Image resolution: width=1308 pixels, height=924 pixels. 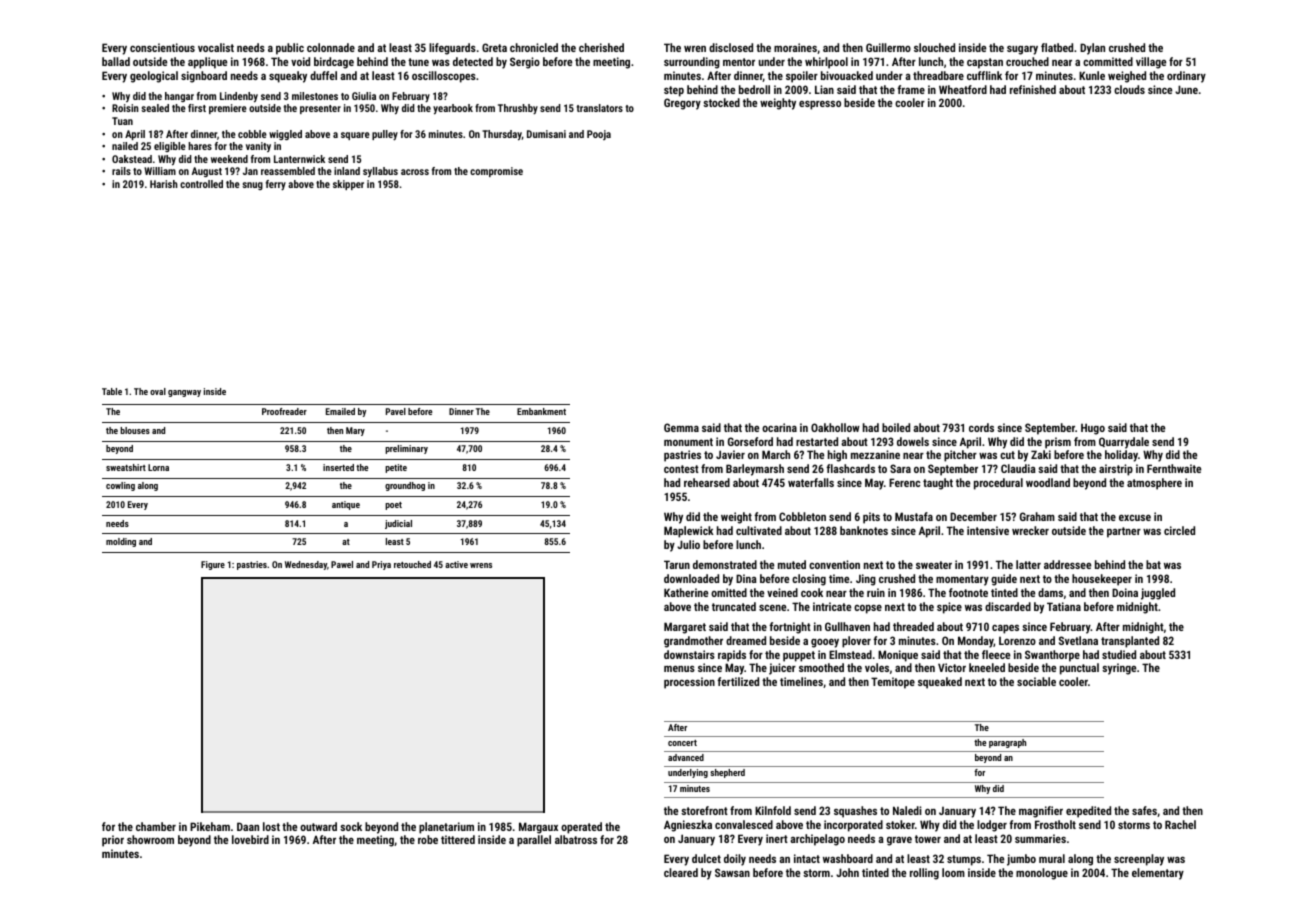 I want to click on cleared, so click(x=681, y=872).
